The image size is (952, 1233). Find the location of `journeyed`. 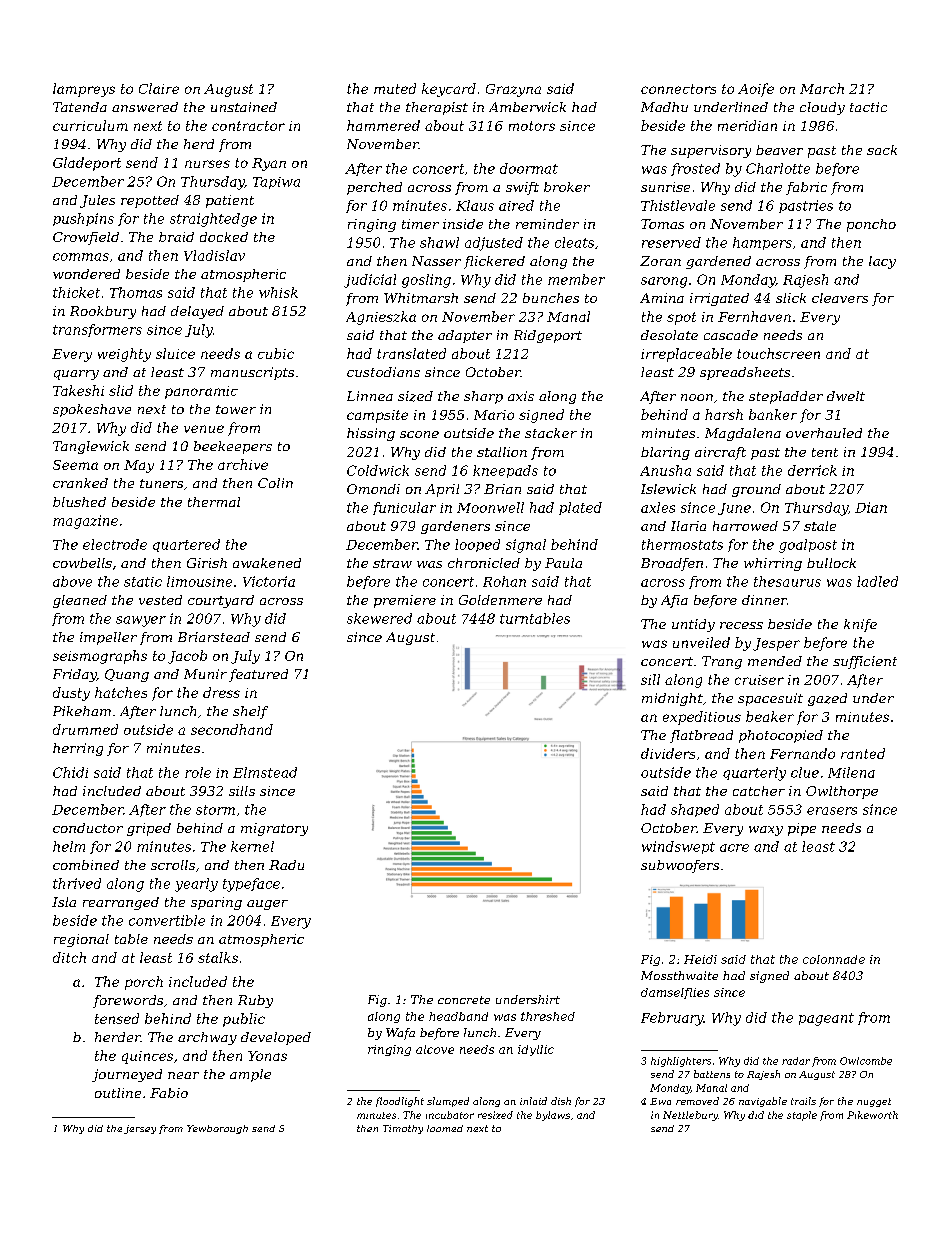

journeyed is located at coordinates (127, 1075).
